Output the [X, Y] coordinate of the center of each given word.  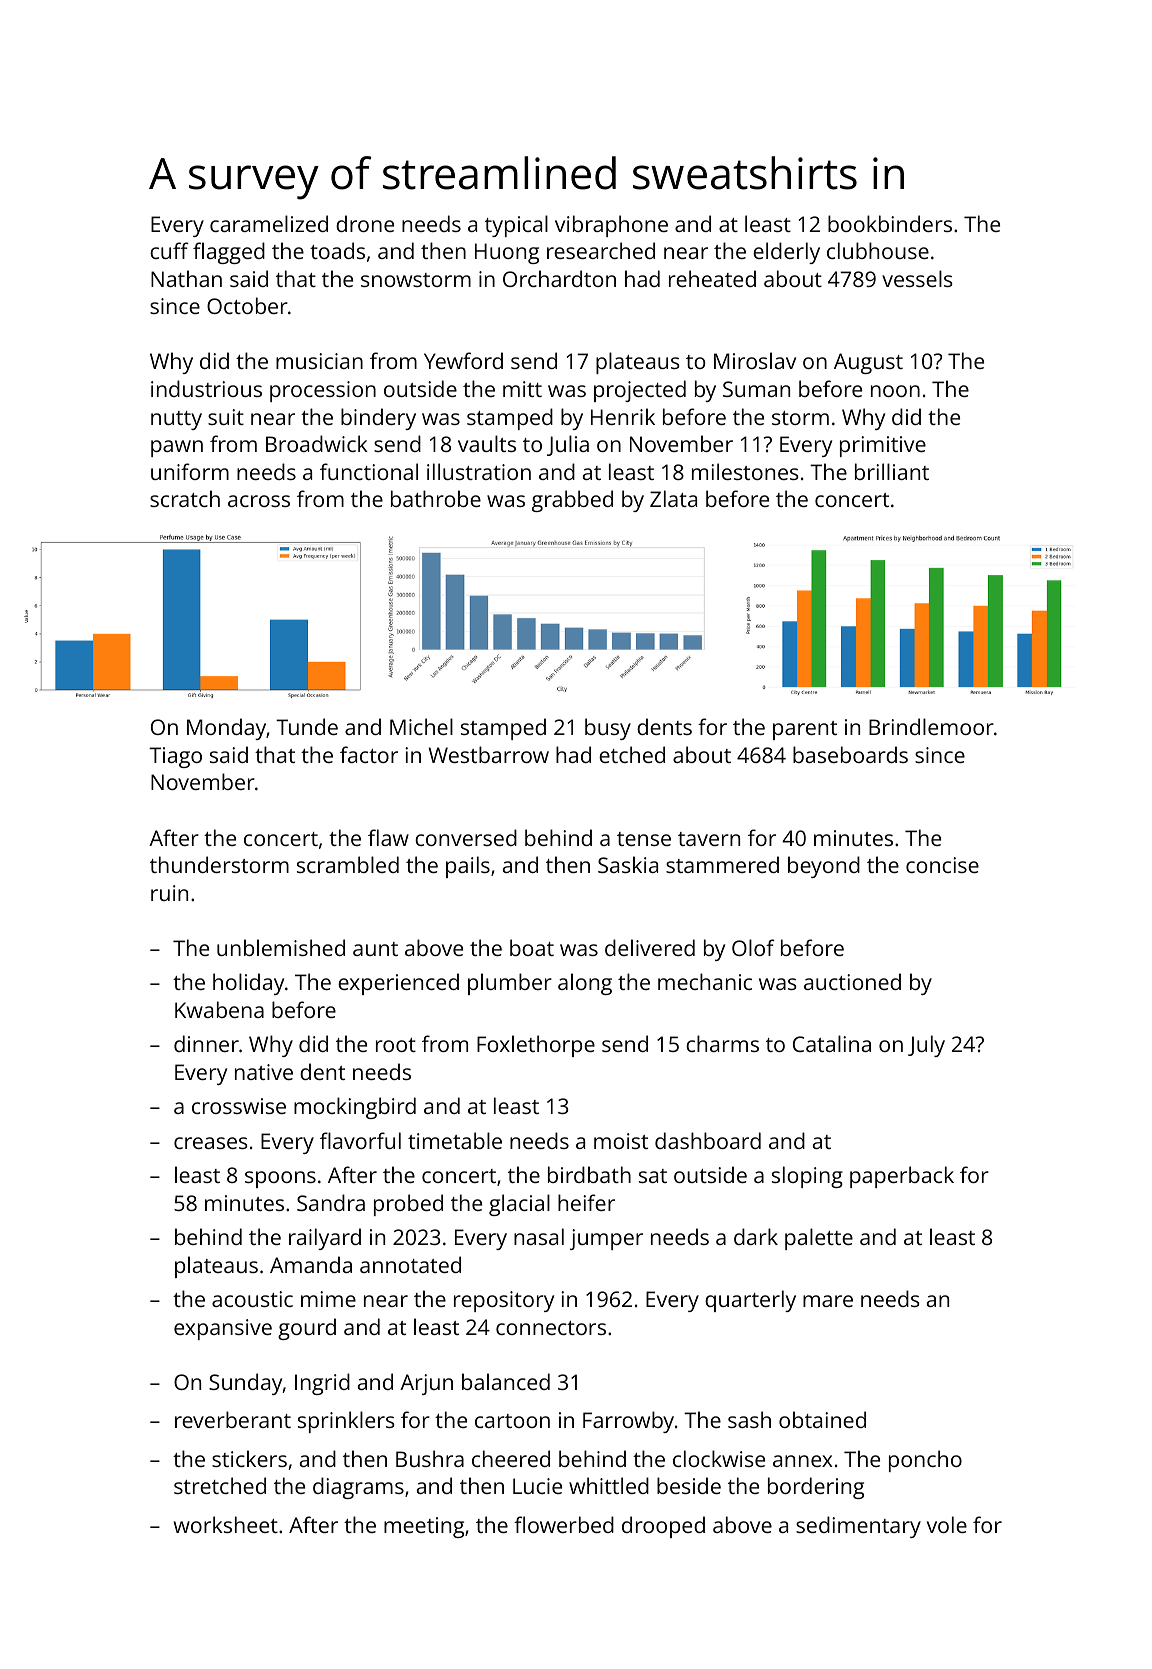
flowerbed [564, 1524]
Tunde [307, 726]
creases [210, 1143]
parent [805, 730]
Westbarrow [489, 754]
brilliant [892, 471]
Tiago [175, 757]
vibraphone [611, 226]
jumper [606, 1239]
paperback [902, 1177]
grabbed [572, 501]
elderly [786, 253]
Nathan [186, 278]
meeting [424, 1527]
